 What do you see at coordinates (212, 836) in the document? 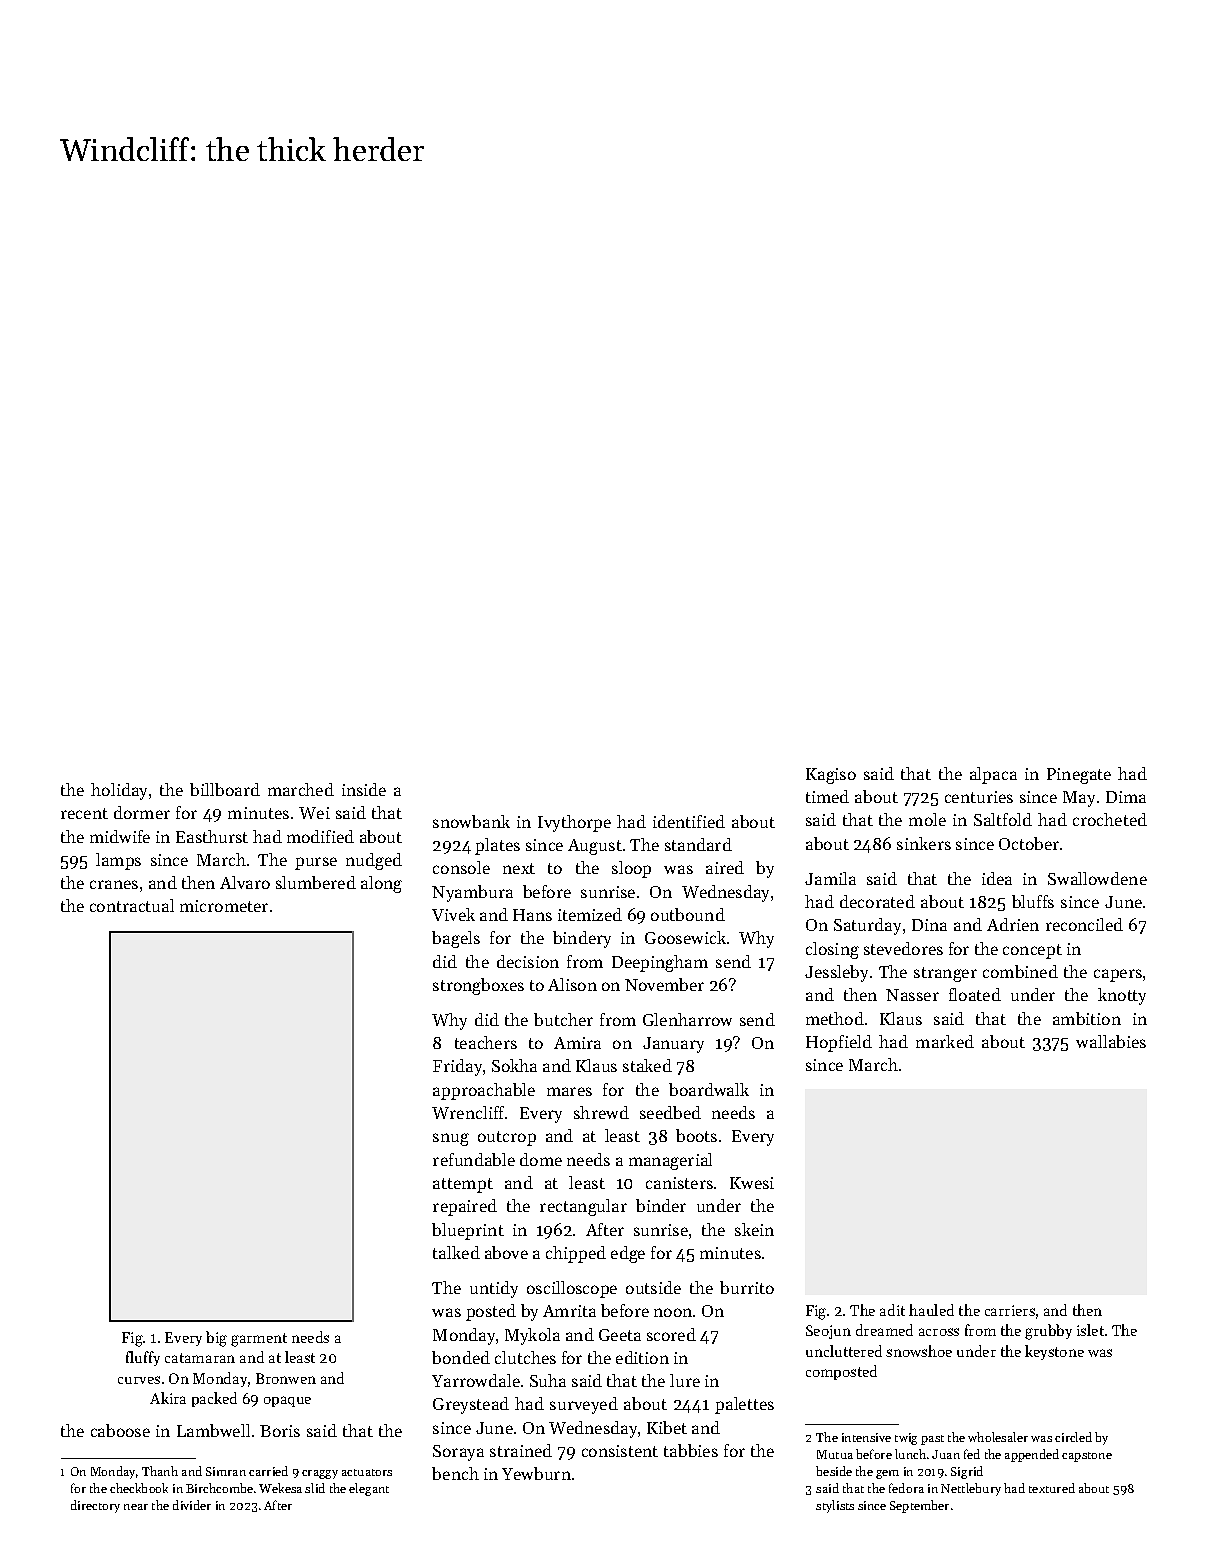
I see `Easthurst` at bounding box center [212, 836].
